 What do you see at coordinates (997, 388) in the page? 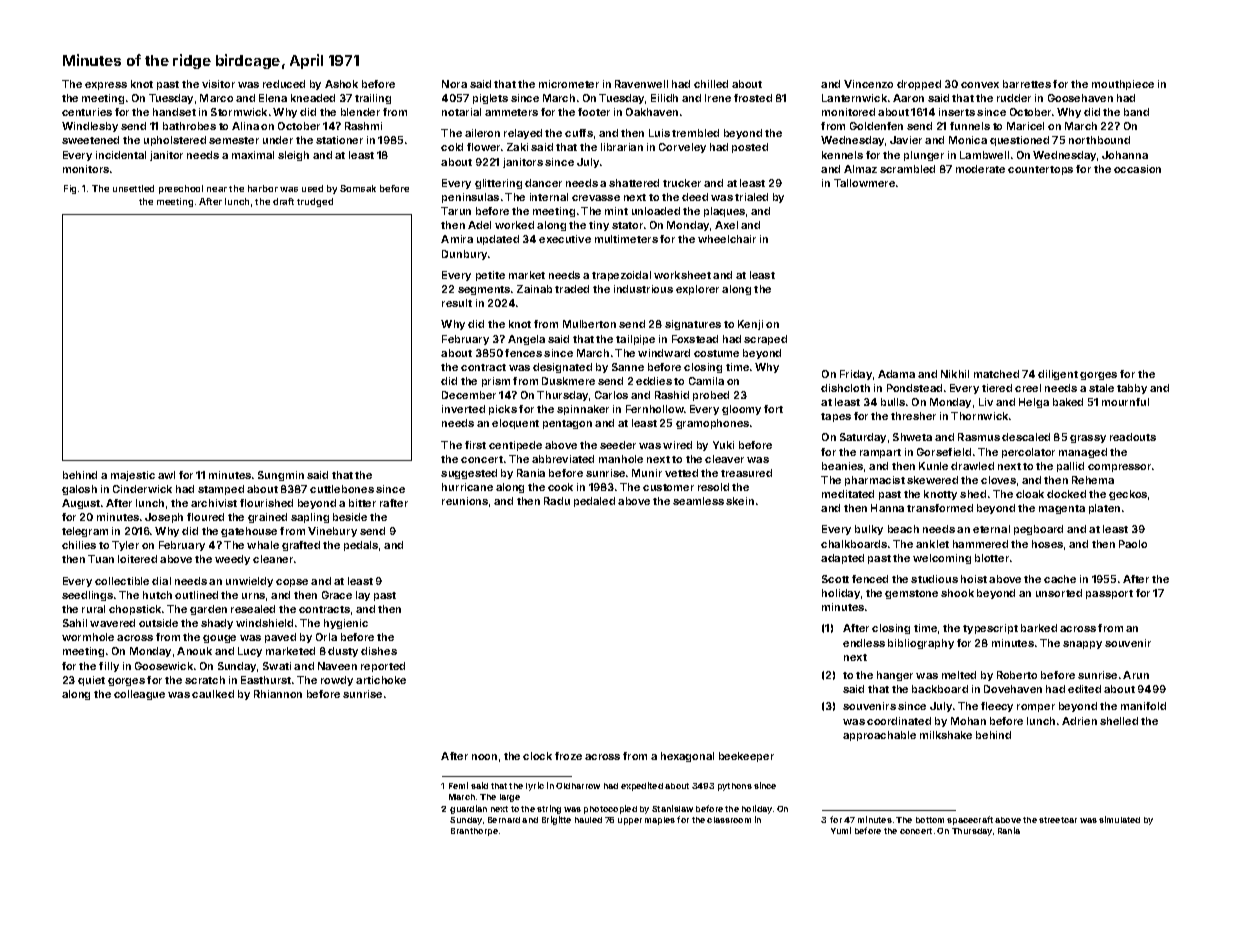
I see `tiered` at bounding box center [997, 388].
